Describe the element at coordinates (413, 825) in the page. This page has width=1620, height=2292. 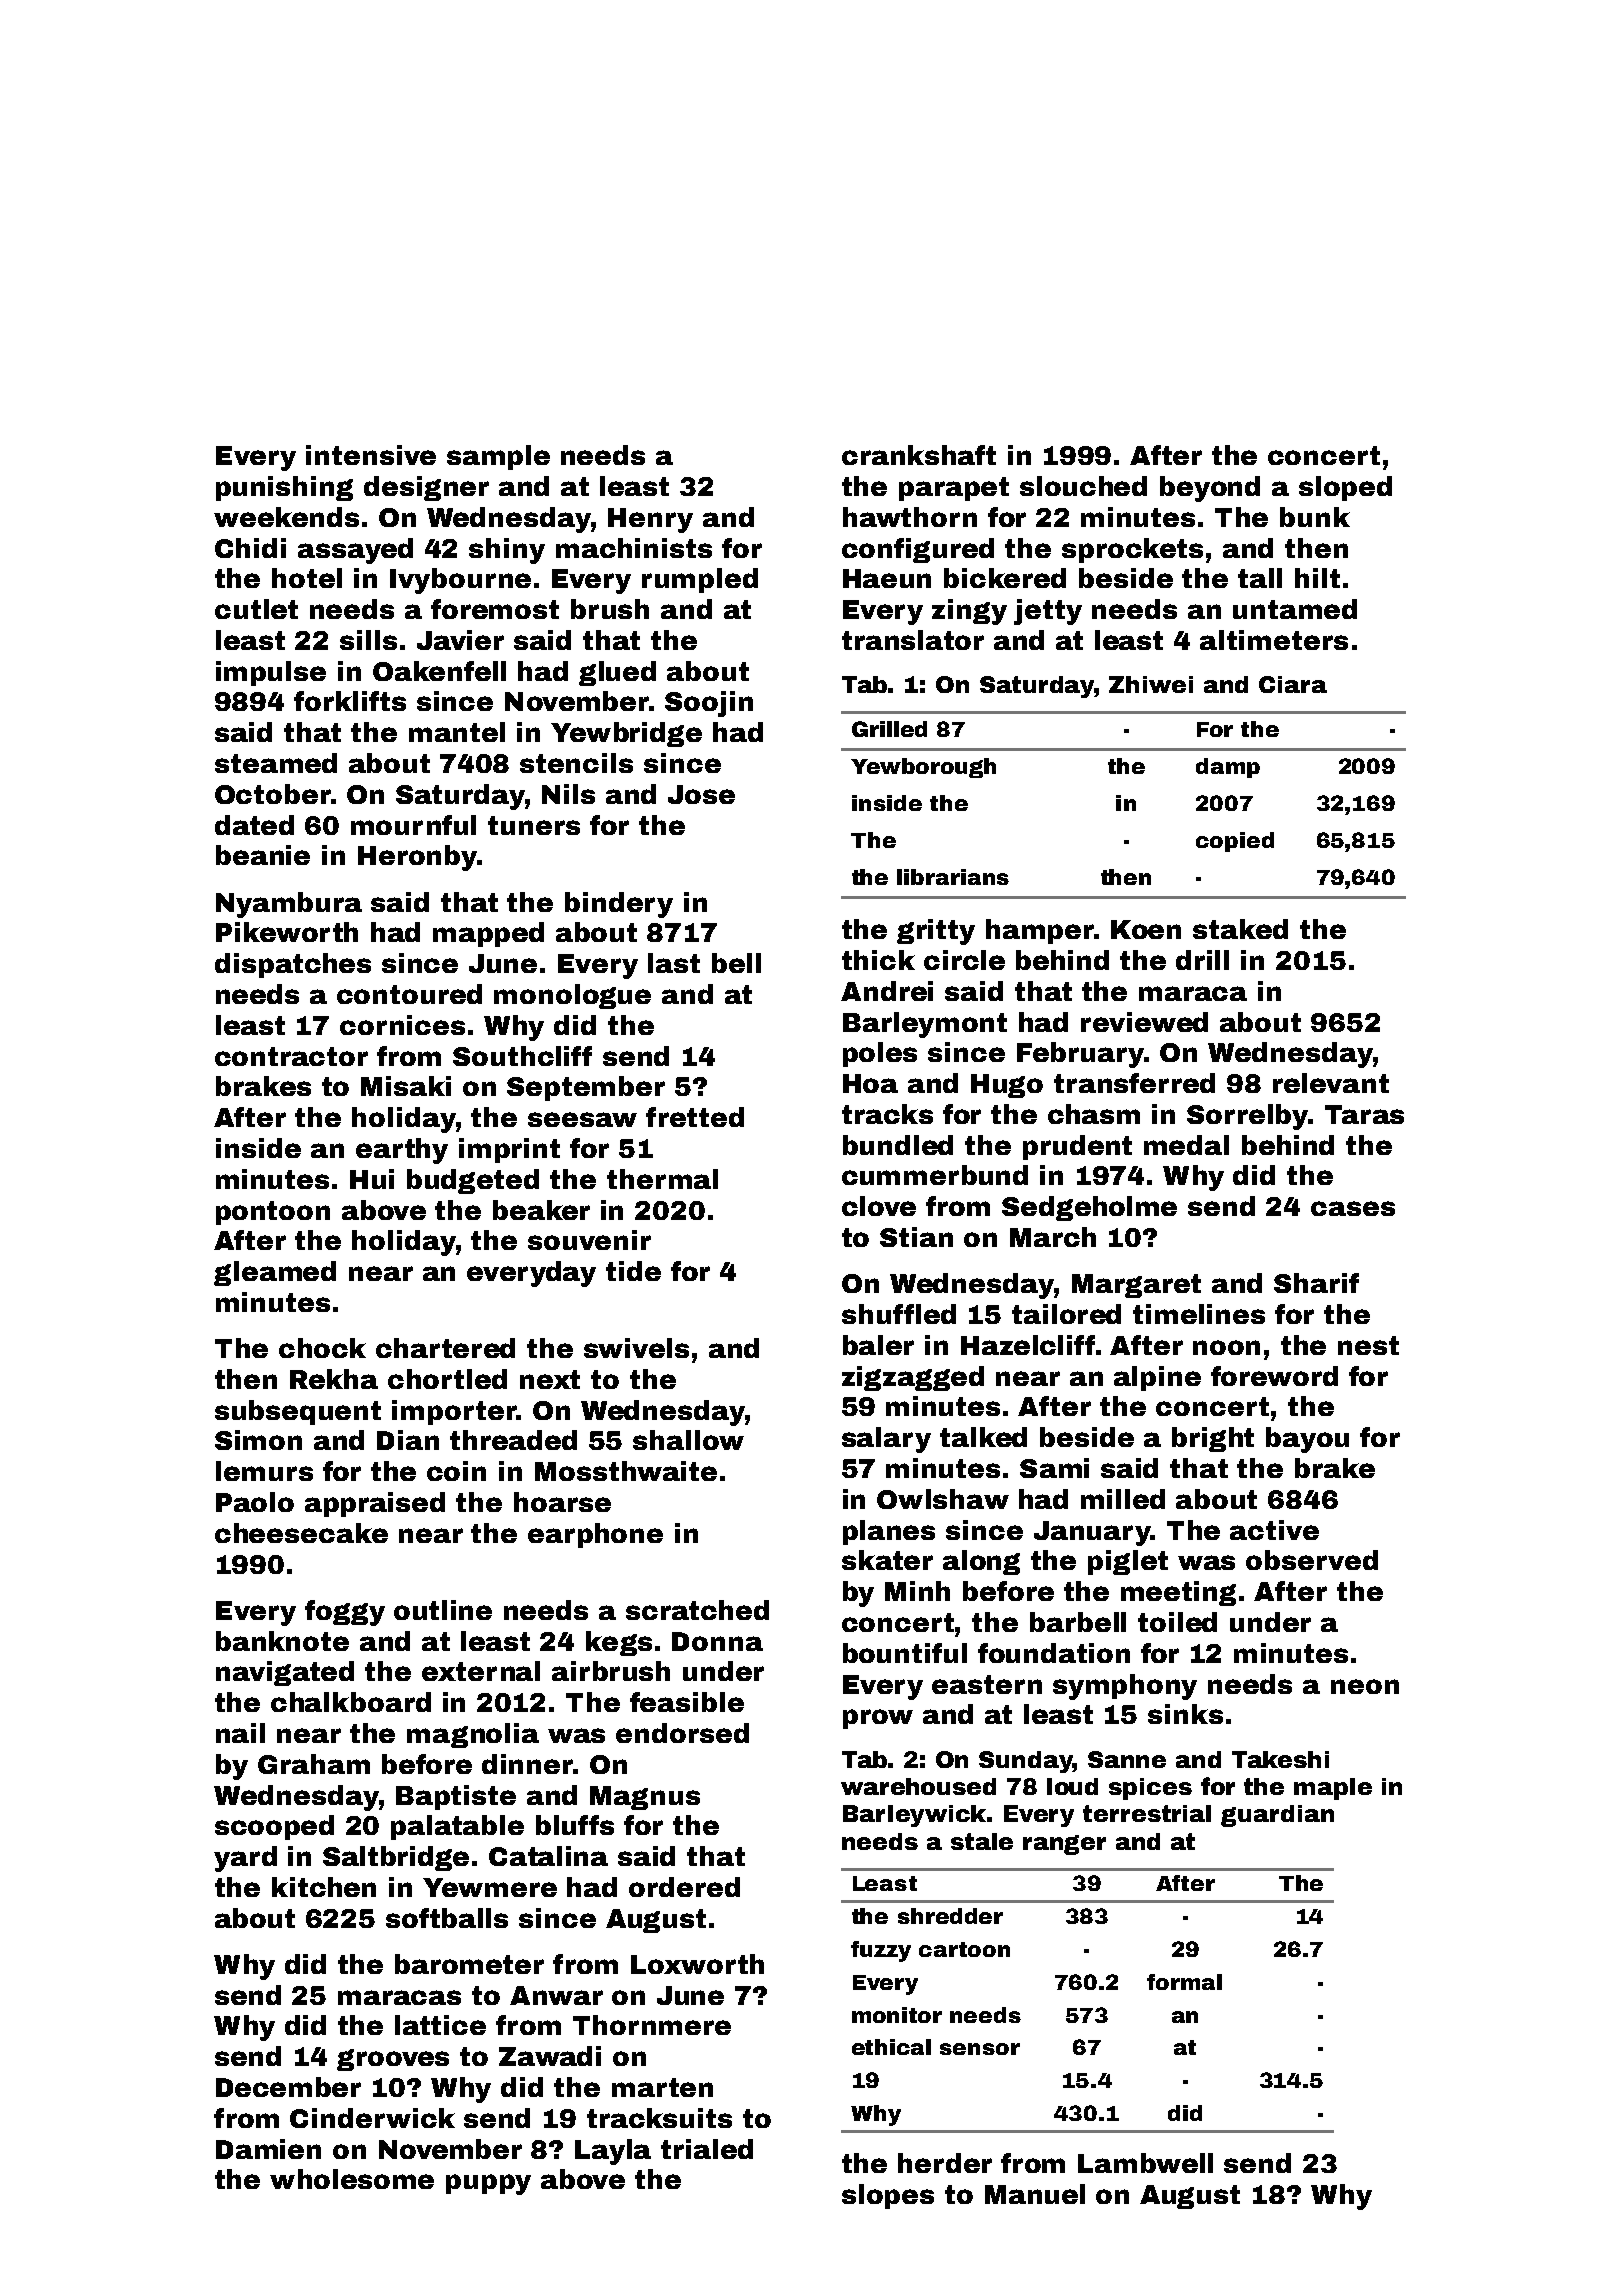
I see `mournful` at that location.
